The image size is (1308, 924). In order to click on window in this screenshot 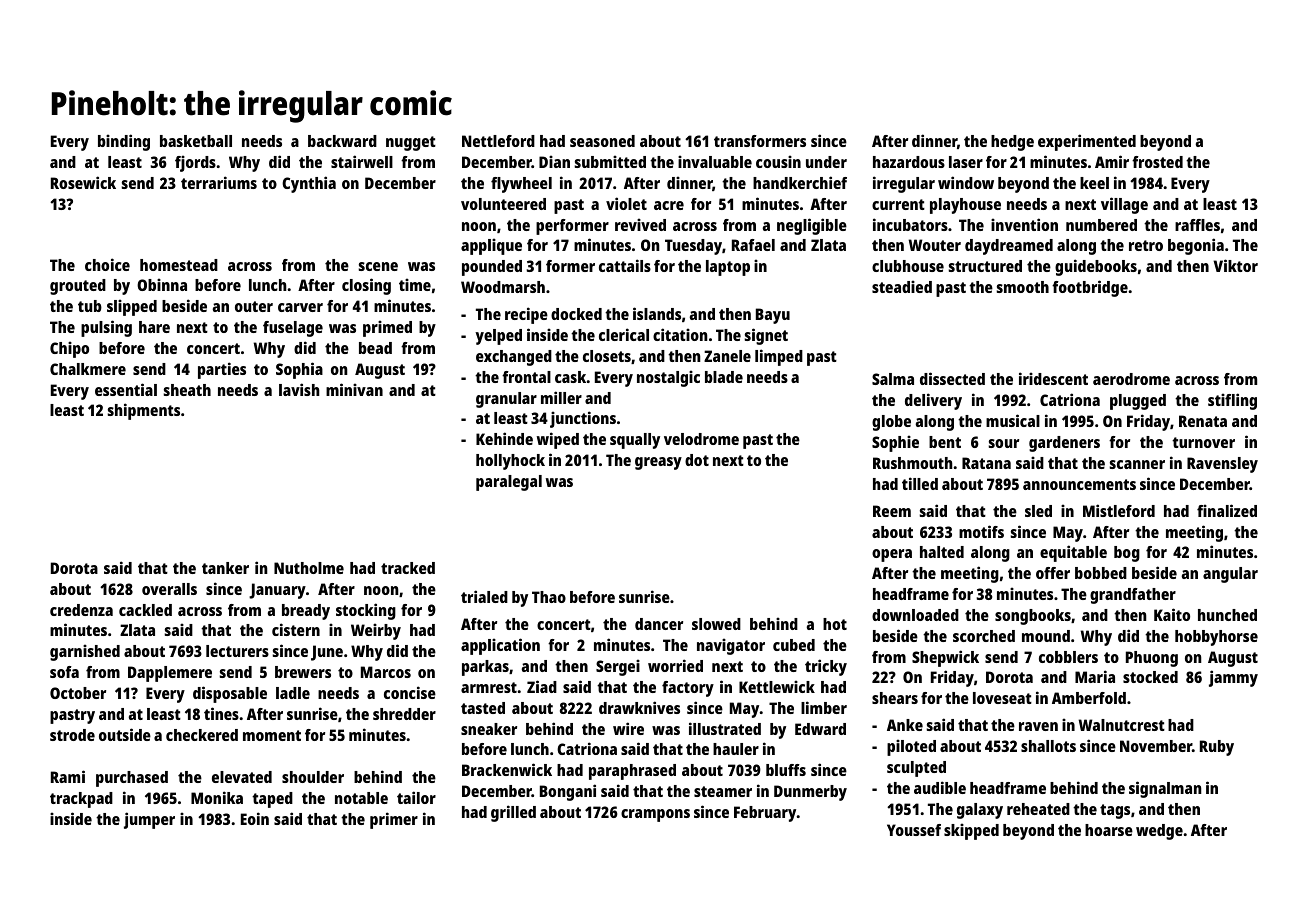, I will do `click(966, 182)`.
